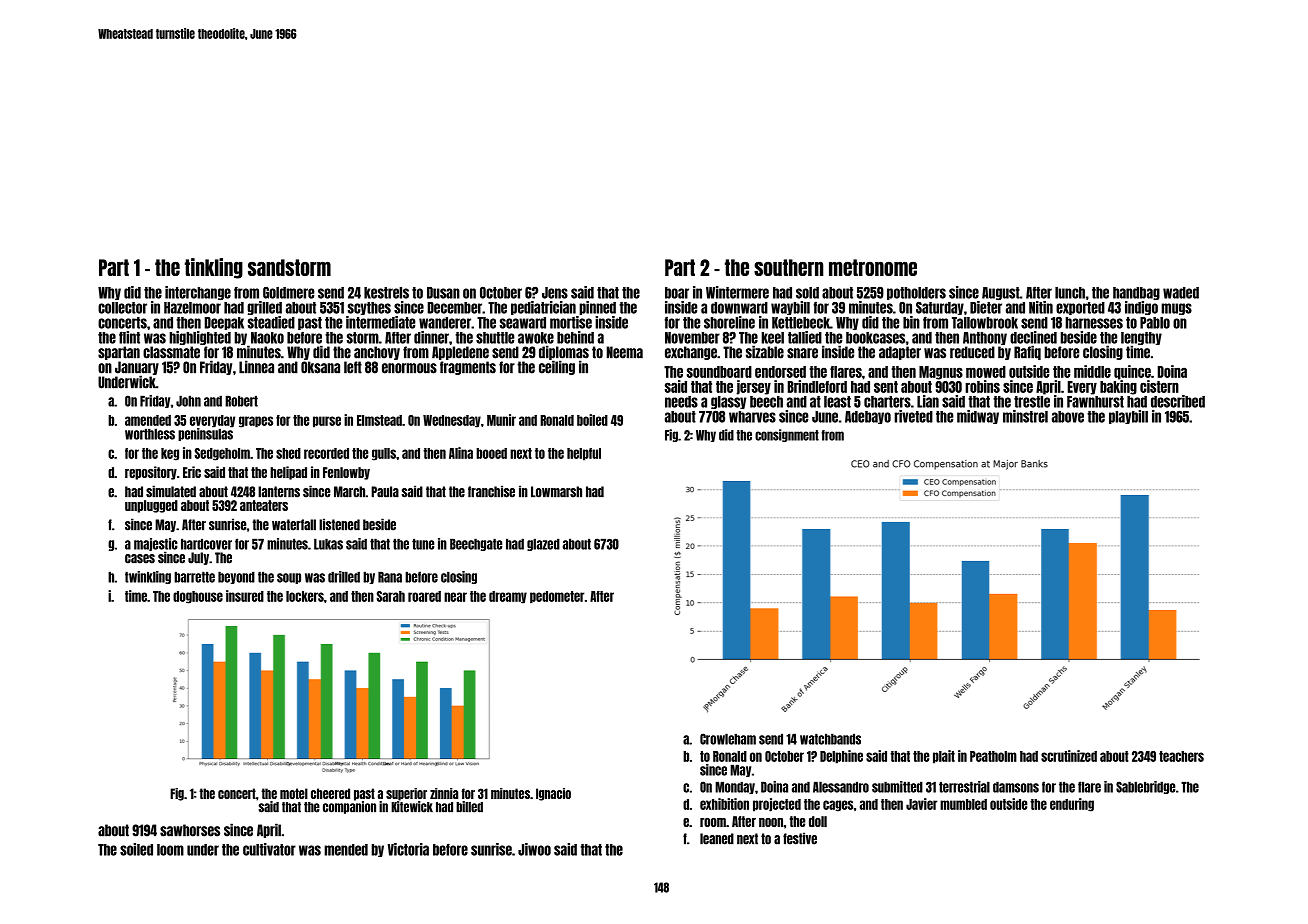 This image has height=924, width=1308. Describe the element at coordinates (408, 849) in the image. I see `Victoria` at that location.
